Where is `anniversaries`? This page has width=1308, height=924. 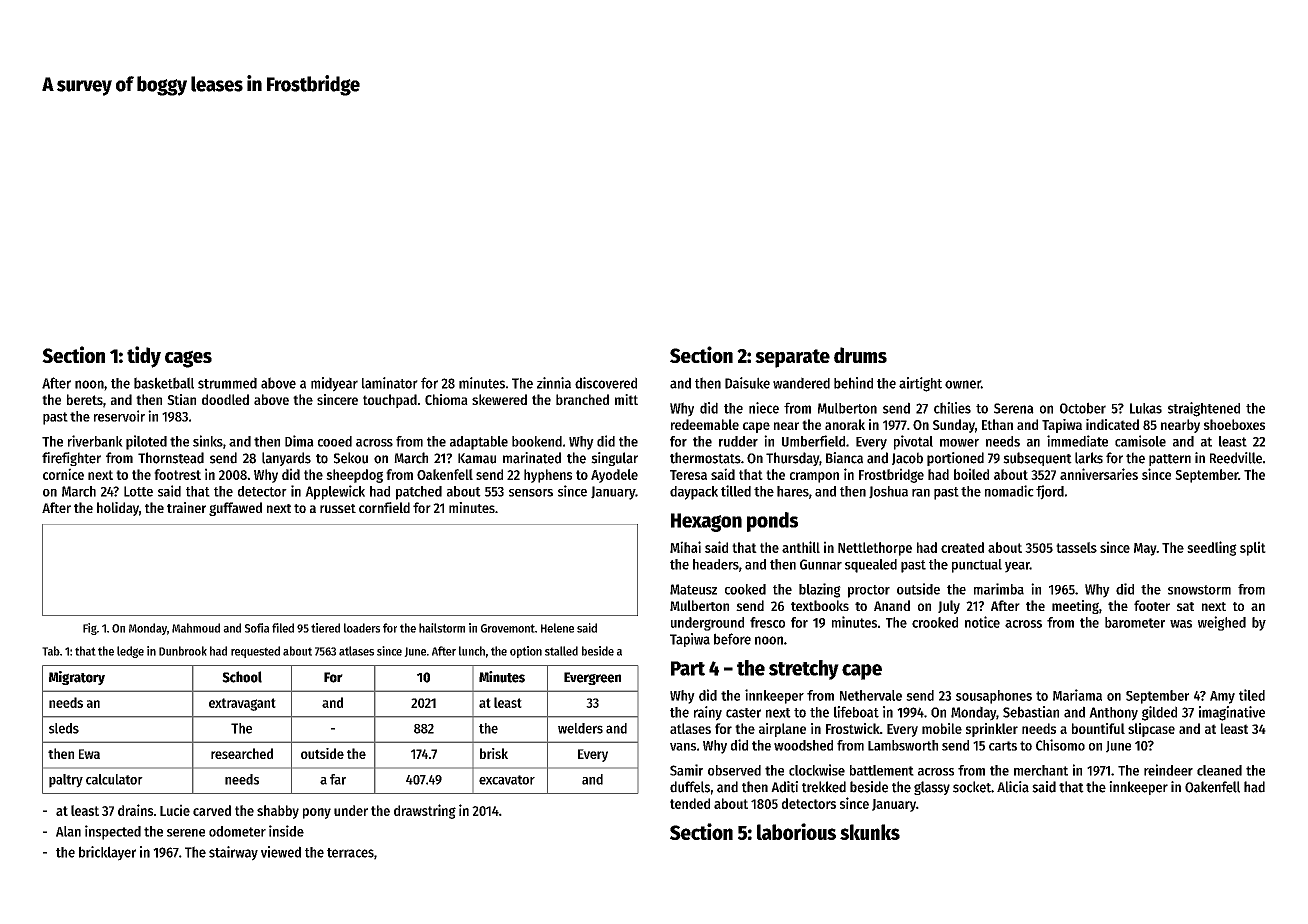
anniversaries is located at coordinates (1099, 474).
